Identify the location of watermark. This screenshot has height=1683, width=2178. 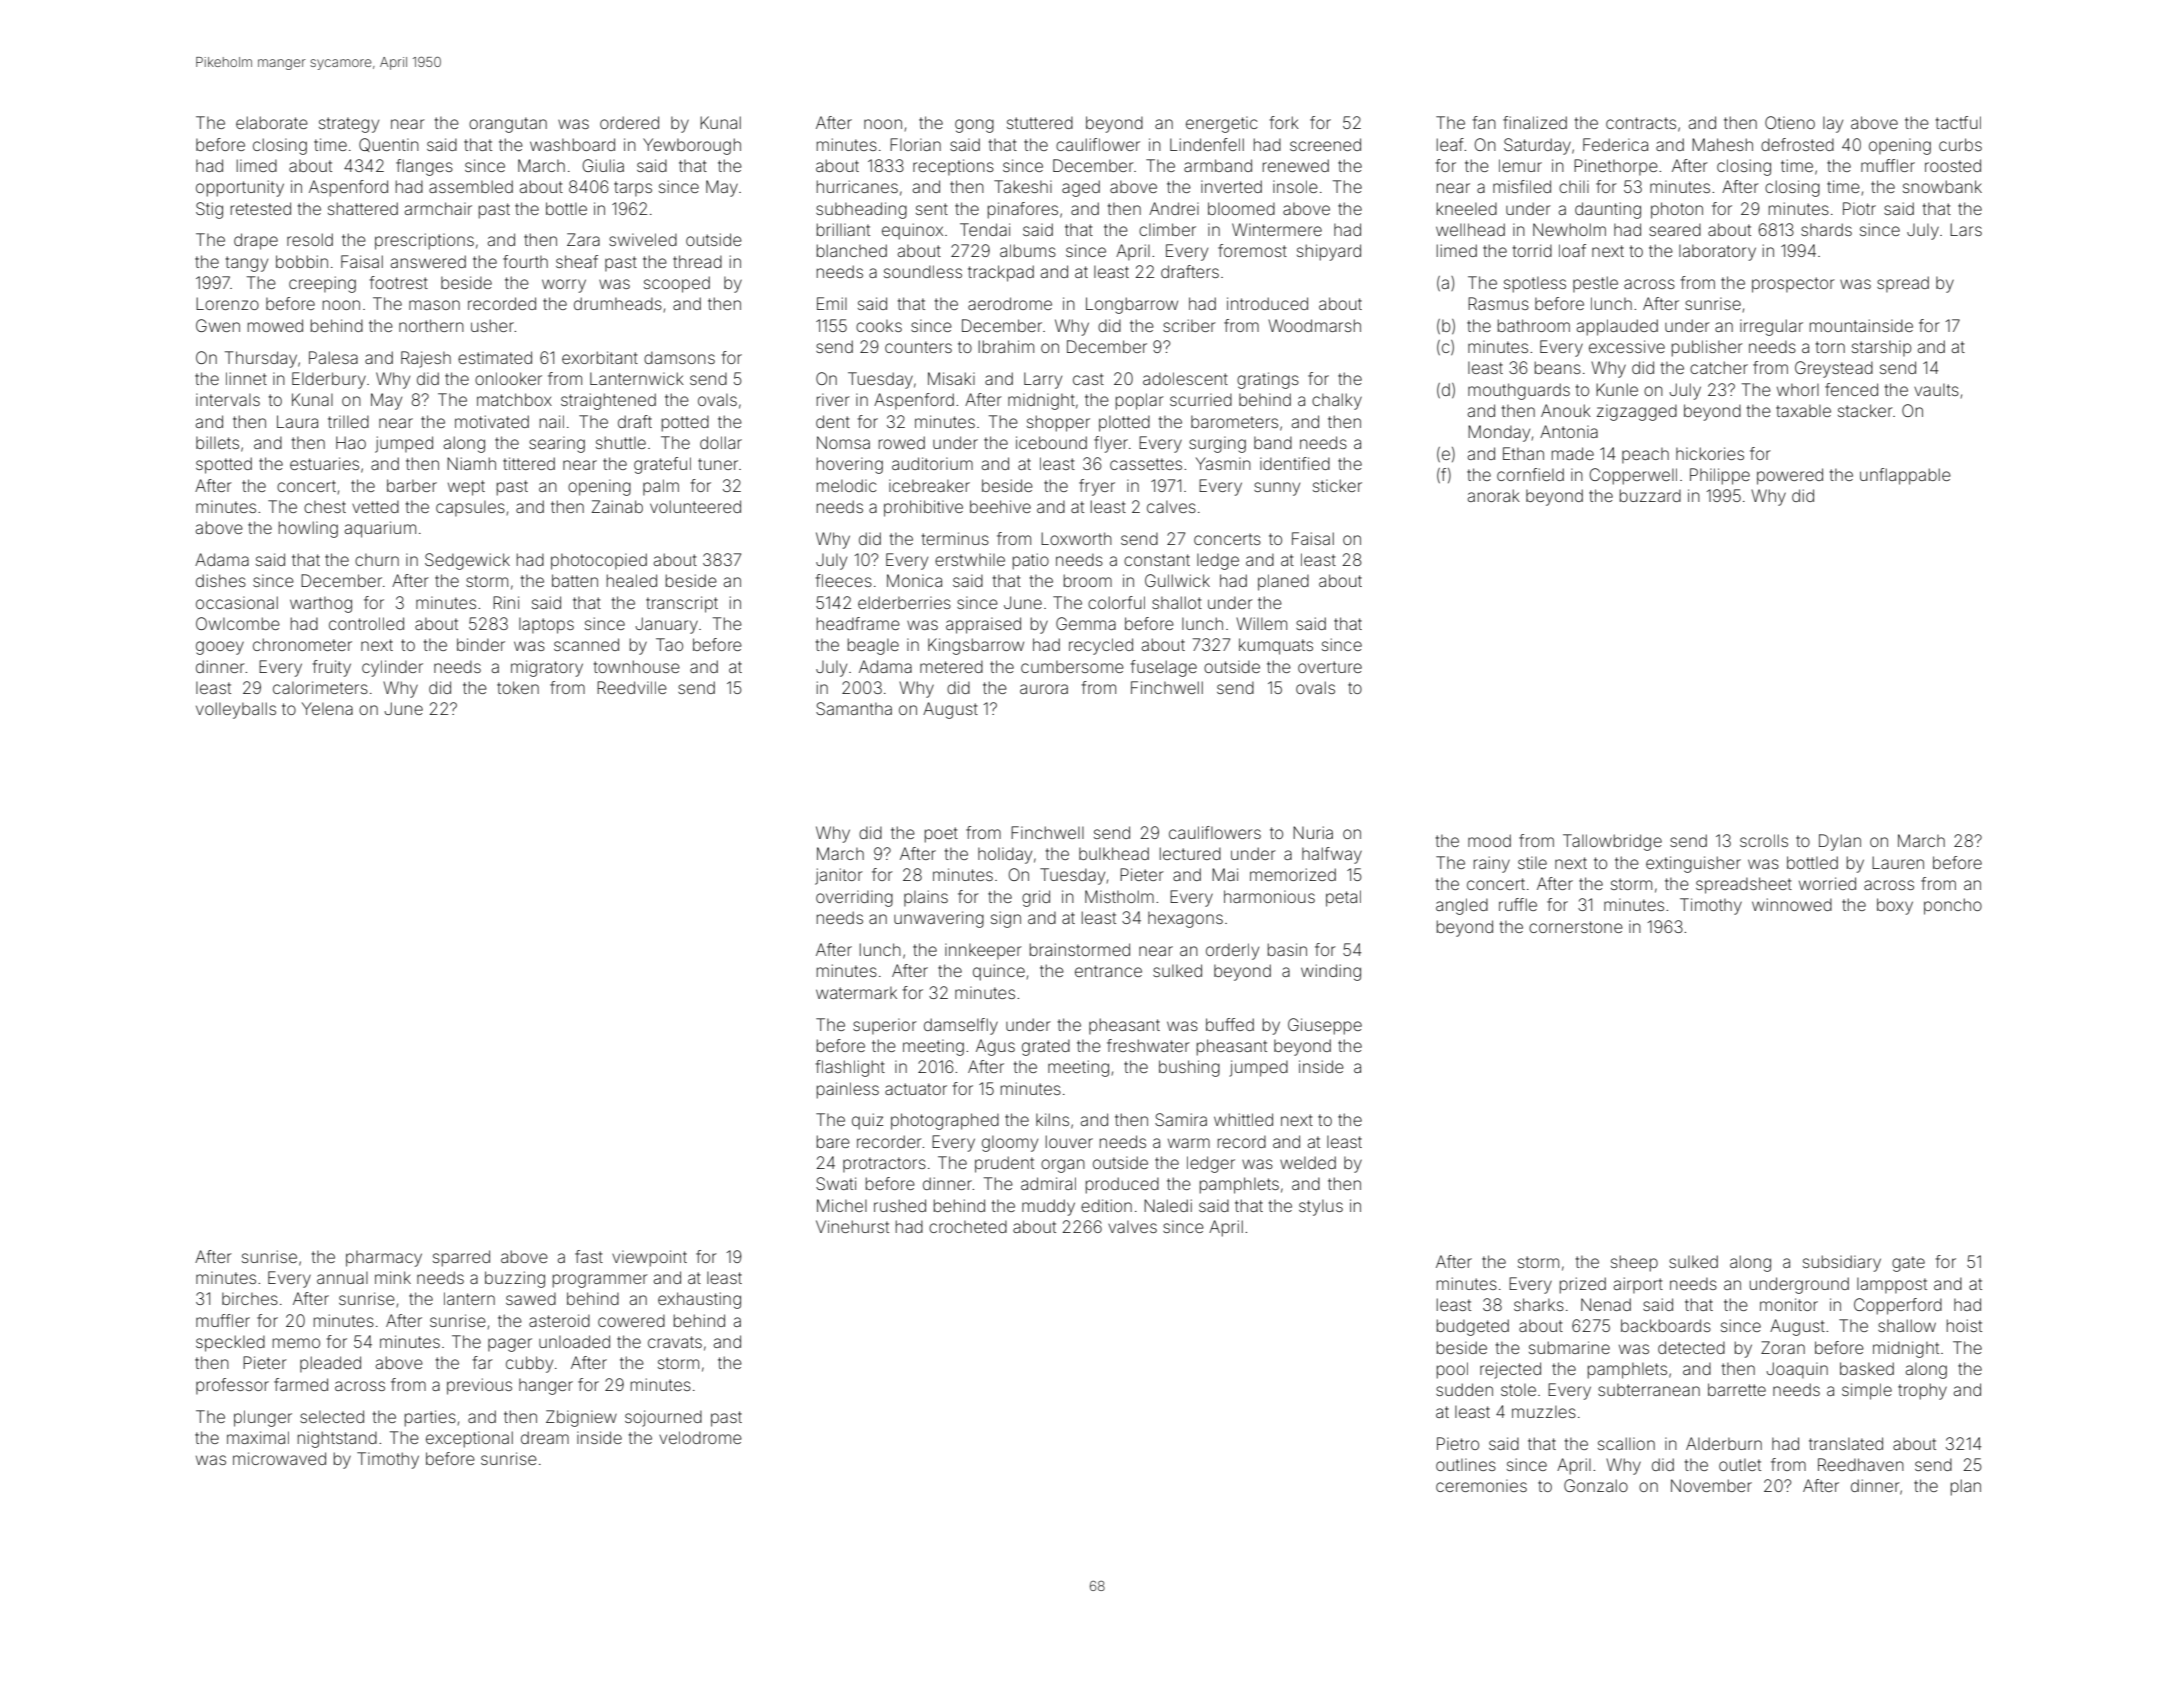
(856, 993).
